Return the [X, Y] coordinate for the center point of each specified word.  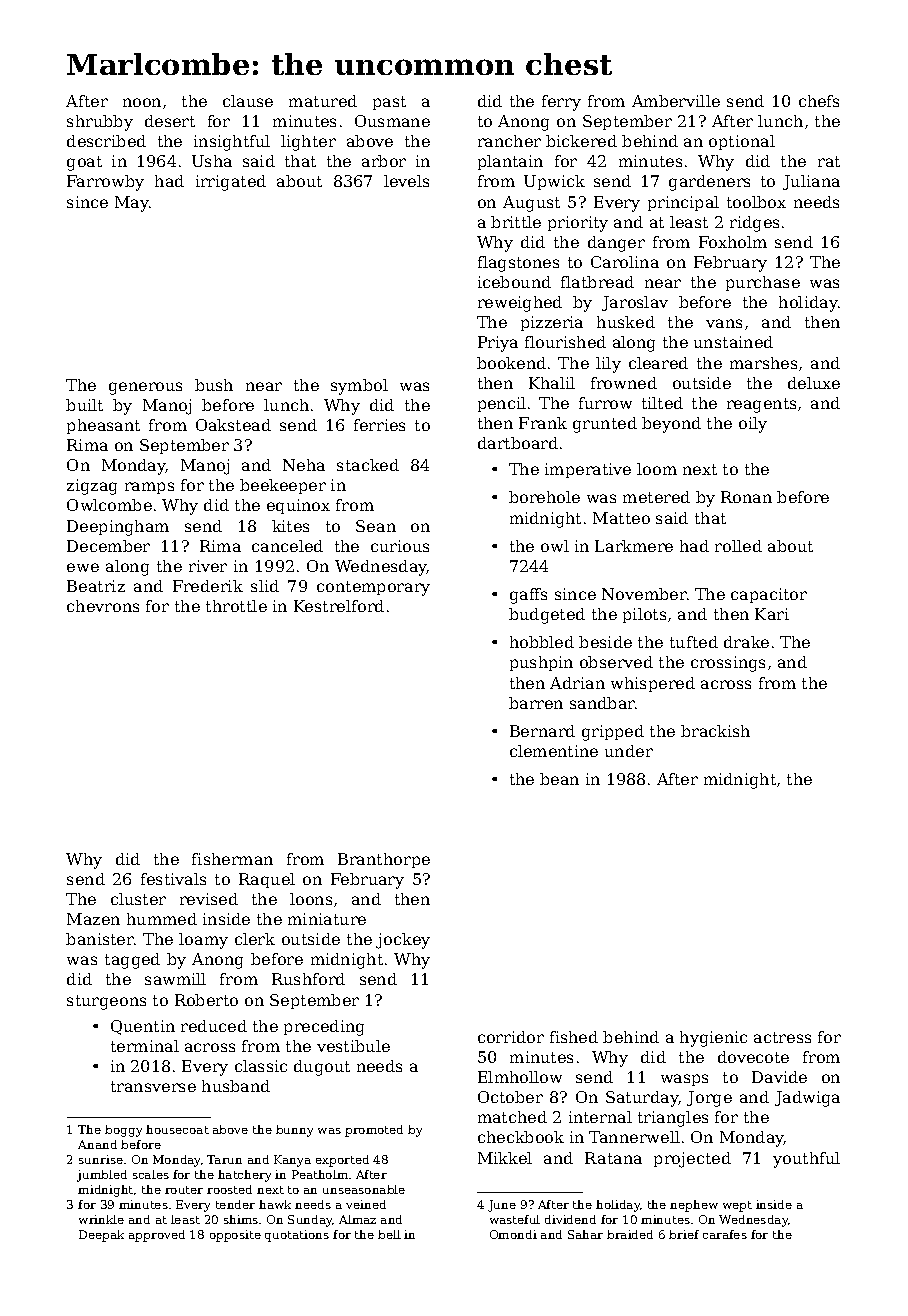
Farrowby [105, 183]
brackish [715, 731]
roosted [229, 1189]
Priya [498, 344]
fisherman [232, 859]
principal [683, 203]
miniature [327, 919]
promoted [374, 1131]
